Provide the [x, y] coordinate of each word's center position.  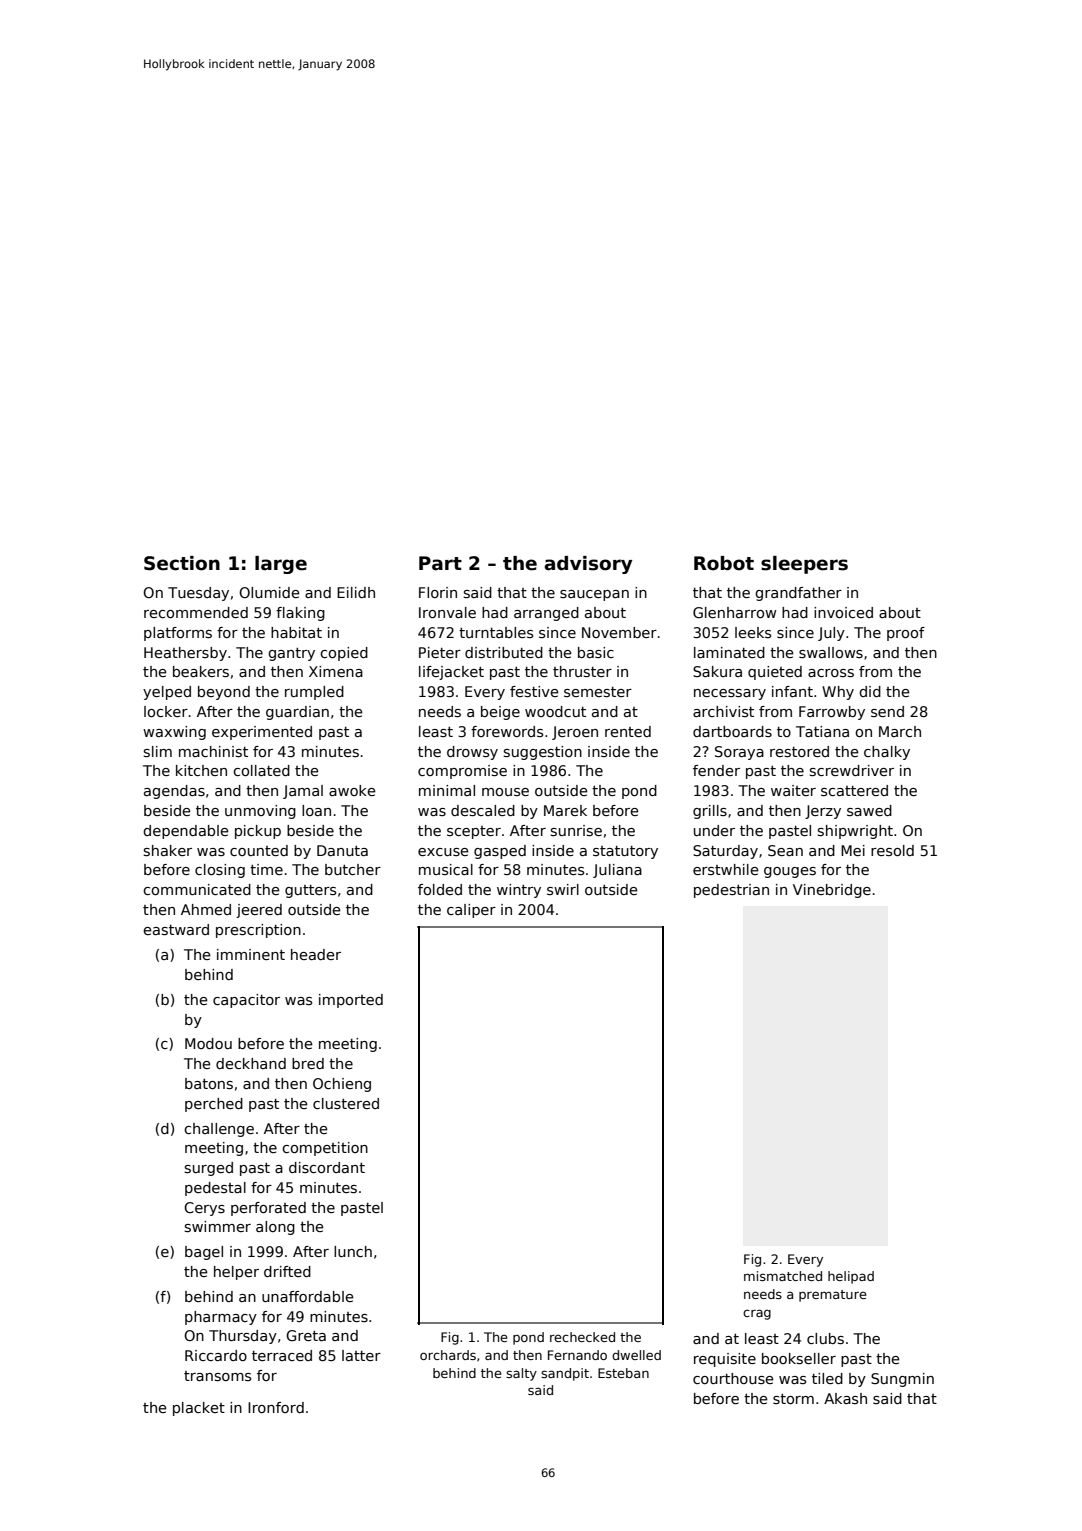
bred [308, 1063]
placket [199, 1409]
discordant [327, 1167]
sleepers [804, 565]
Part [440, 563]
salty [521, 1374]
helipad [851, 1277]
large [281, 565]
